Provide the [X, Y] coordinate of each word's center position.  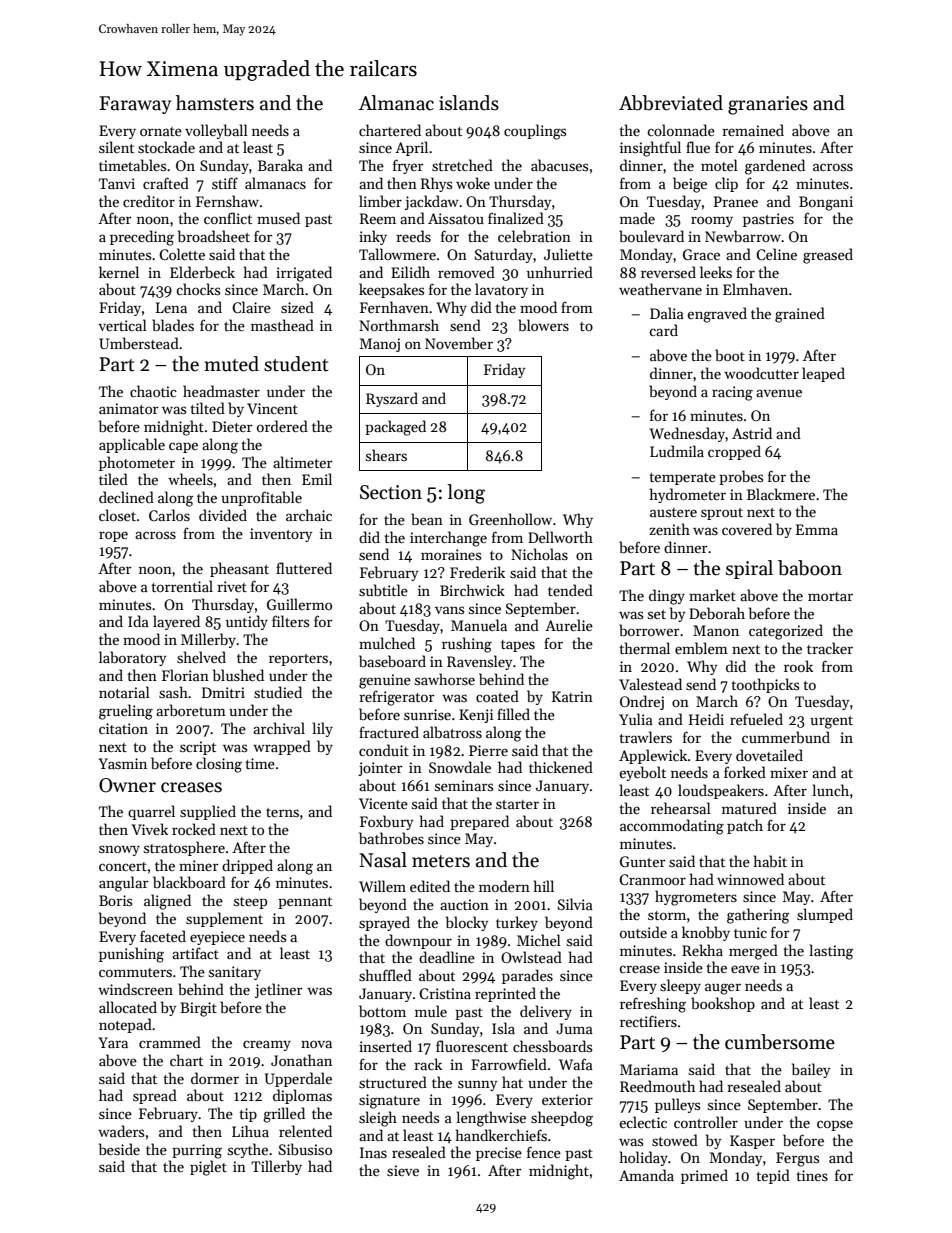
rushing [467, 645]
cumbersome [780, 1042]
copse [835, 1125]
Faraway [135, 105]
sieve [403, 1170]
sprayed [384, 923]
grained [800, 315]
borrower [649, 630]
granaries [768, 105]
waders [121, 1131]
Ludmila [677, 451]
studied [278, 692]
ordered [282, 426]
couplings [535, 132]
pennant [305, 903]
